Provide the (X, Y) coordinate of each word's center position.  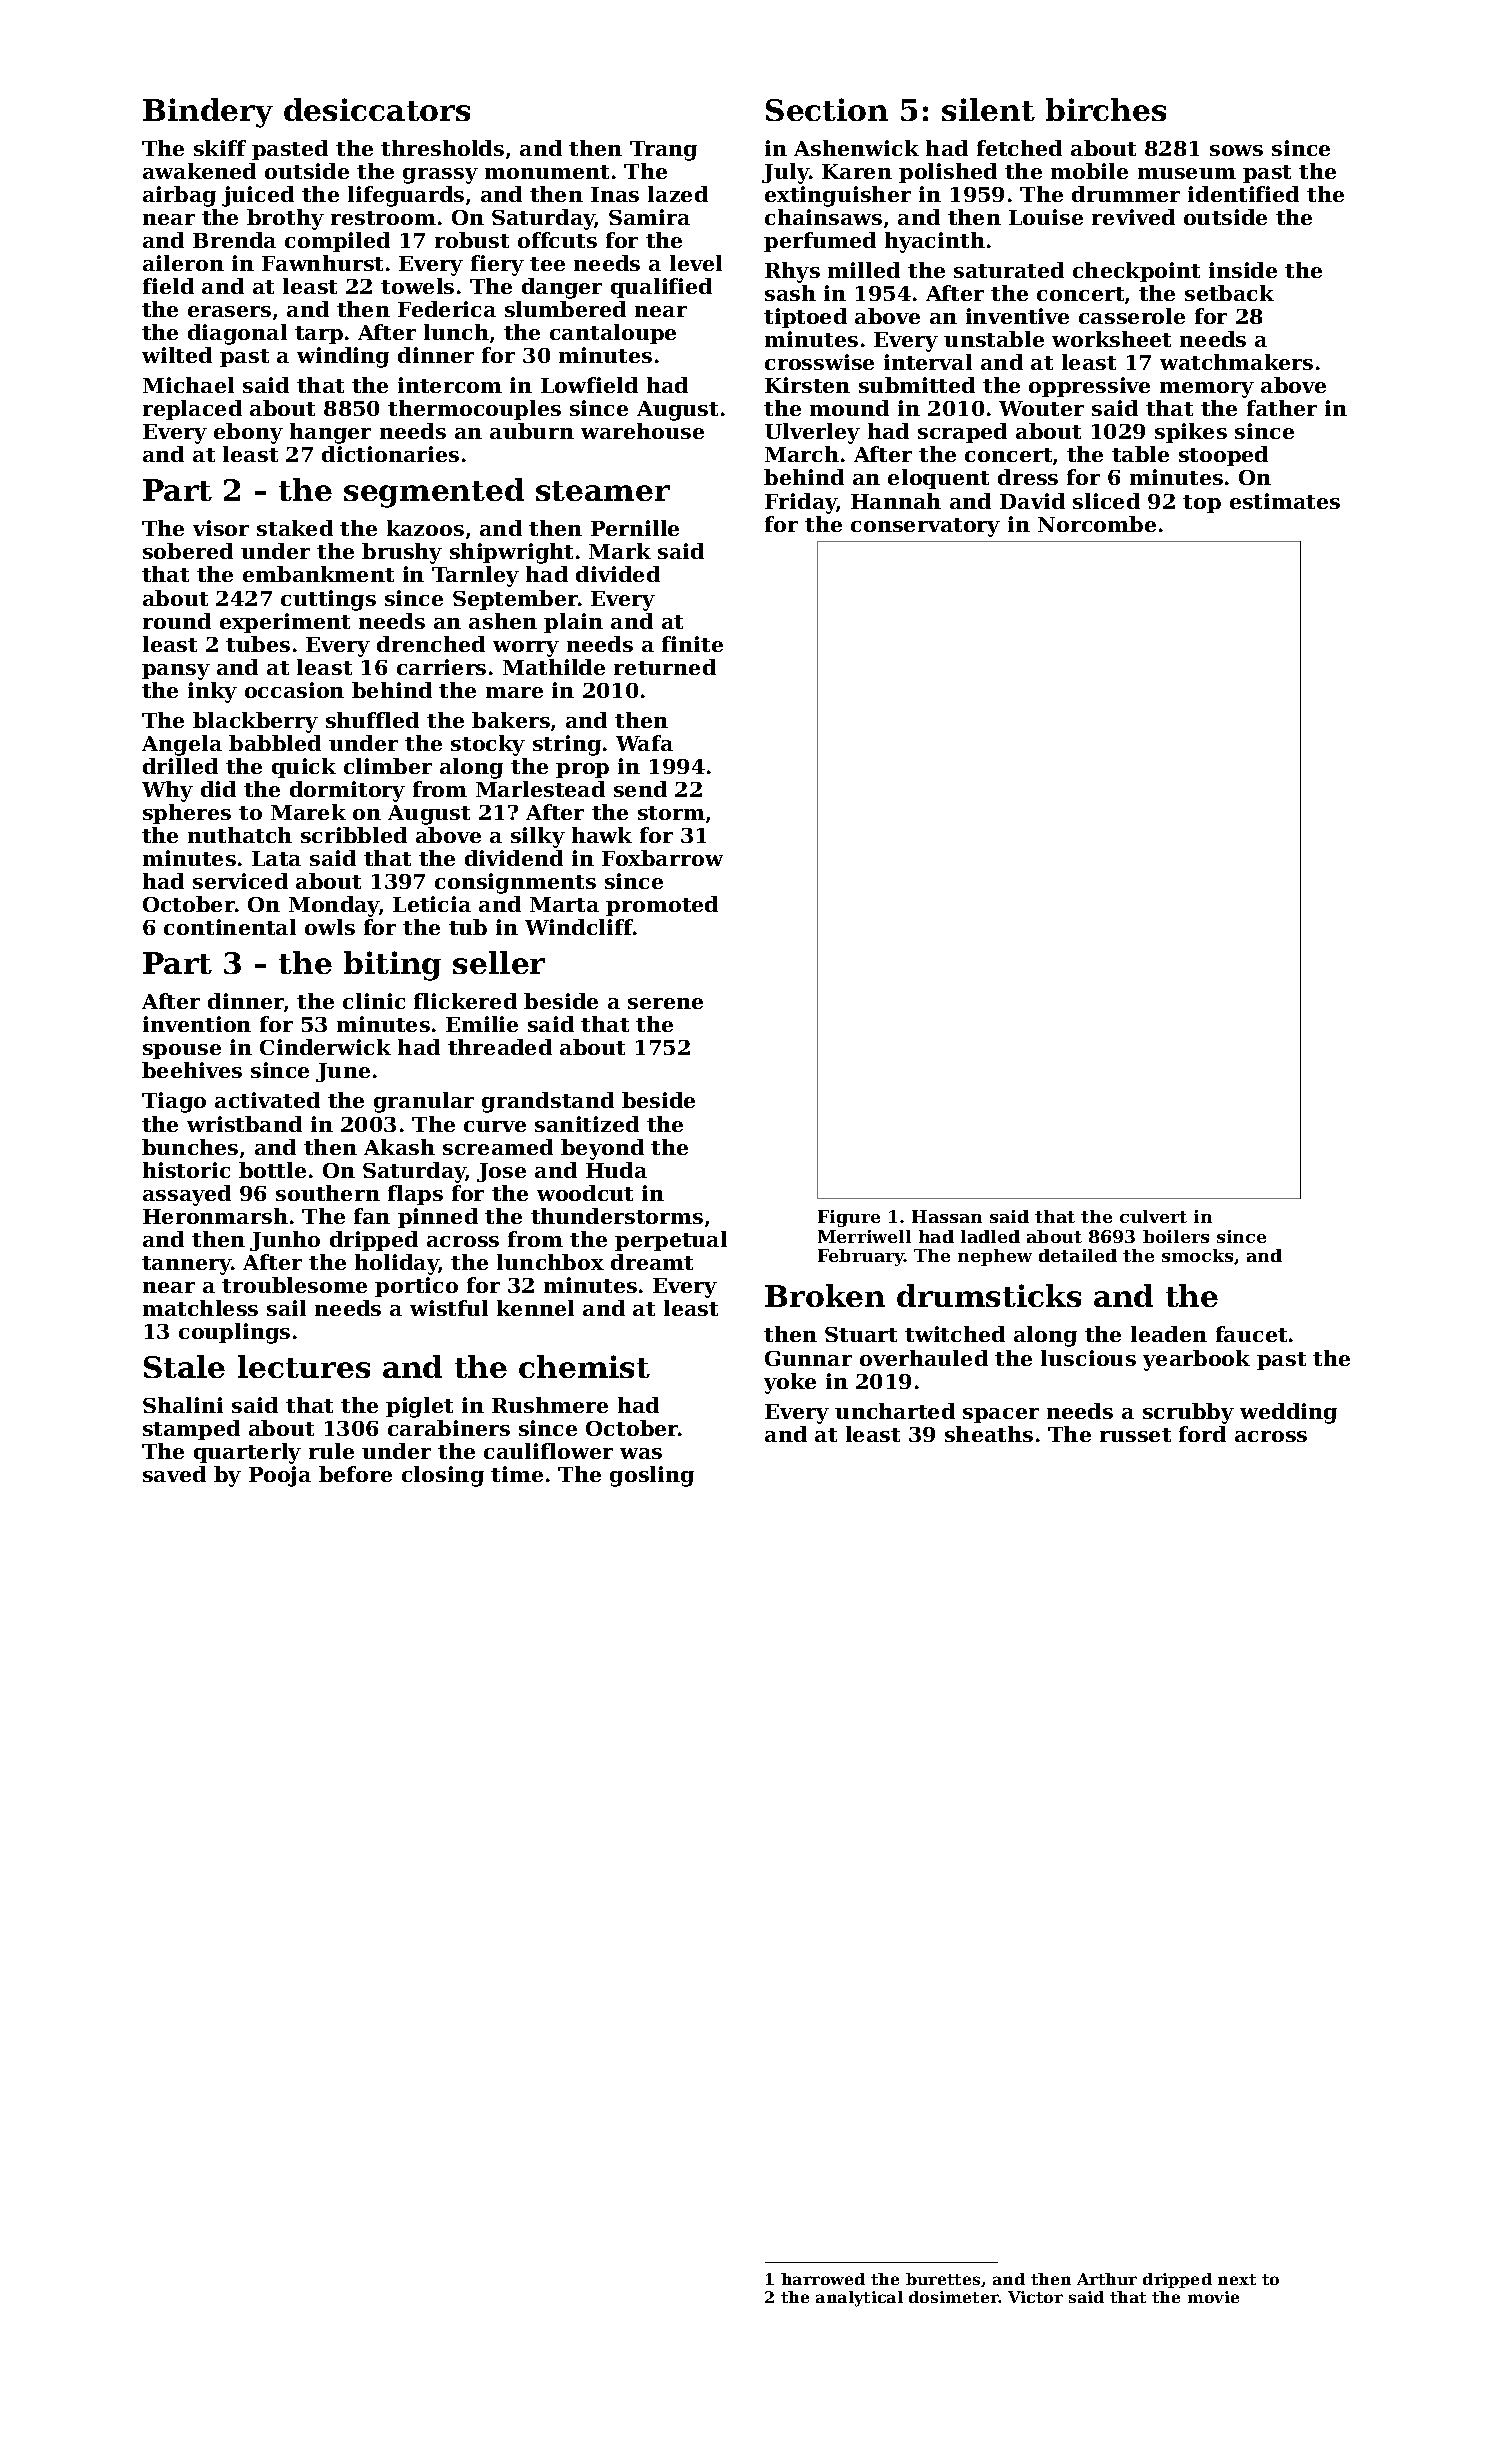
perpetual (671, 1241)
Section (827, 109)
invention (197, 1024)
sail (286, 1308)
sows (1236, 150)
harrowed (823, 2279)
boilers (1176, 1236)
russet (1135, 1435)
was (641, 1453)
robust (472, 240)
